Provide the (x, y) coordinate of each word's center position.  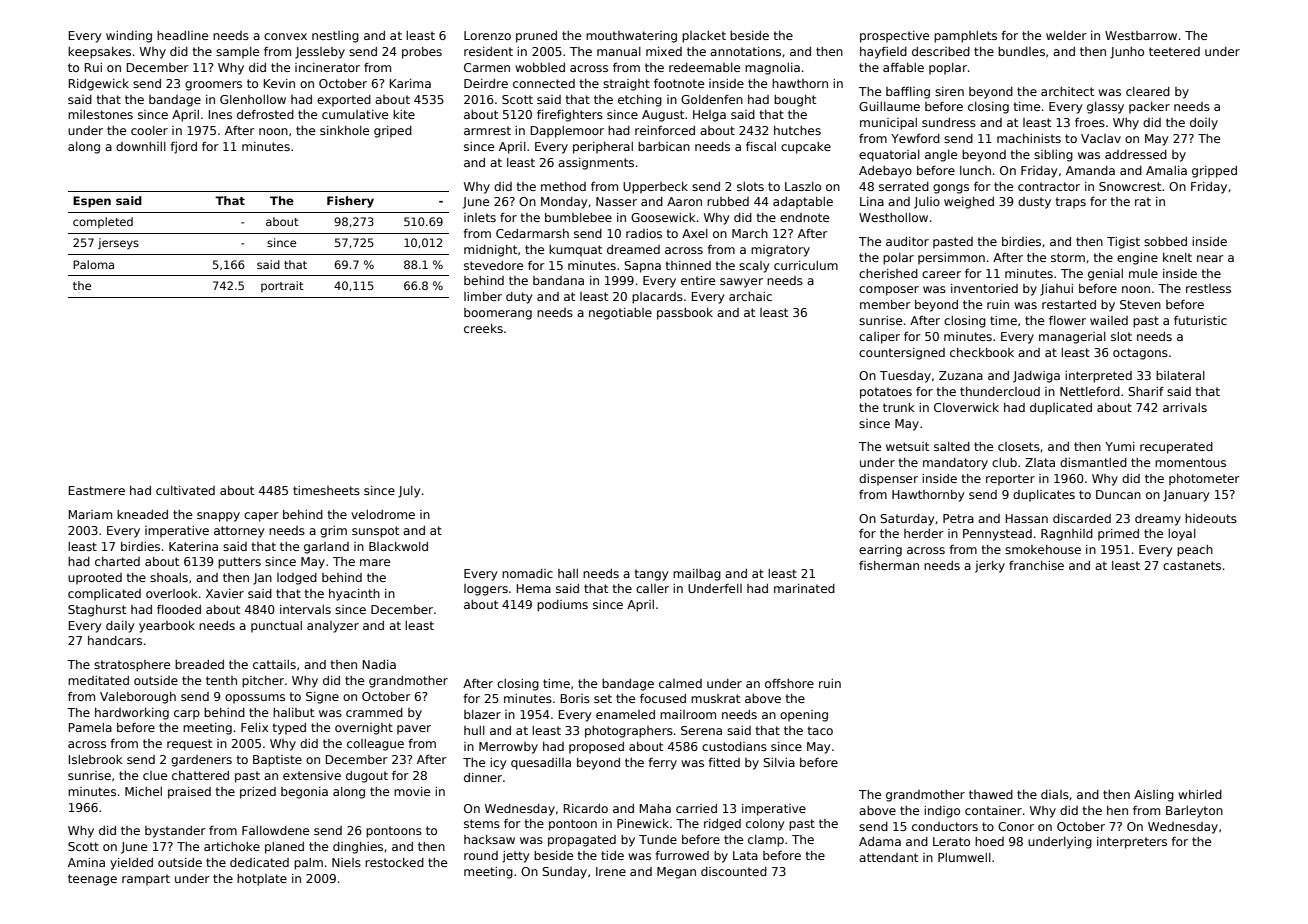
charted (117, 561)
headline (182, 35)
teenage (92, 880)
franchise (1036, 565)
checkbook (982, 352)
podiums (562, 606)
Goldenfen (712, 99)
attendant (888, 857)
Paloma (93, 264)
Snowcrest (1130, 186)
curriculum (806, 265)
